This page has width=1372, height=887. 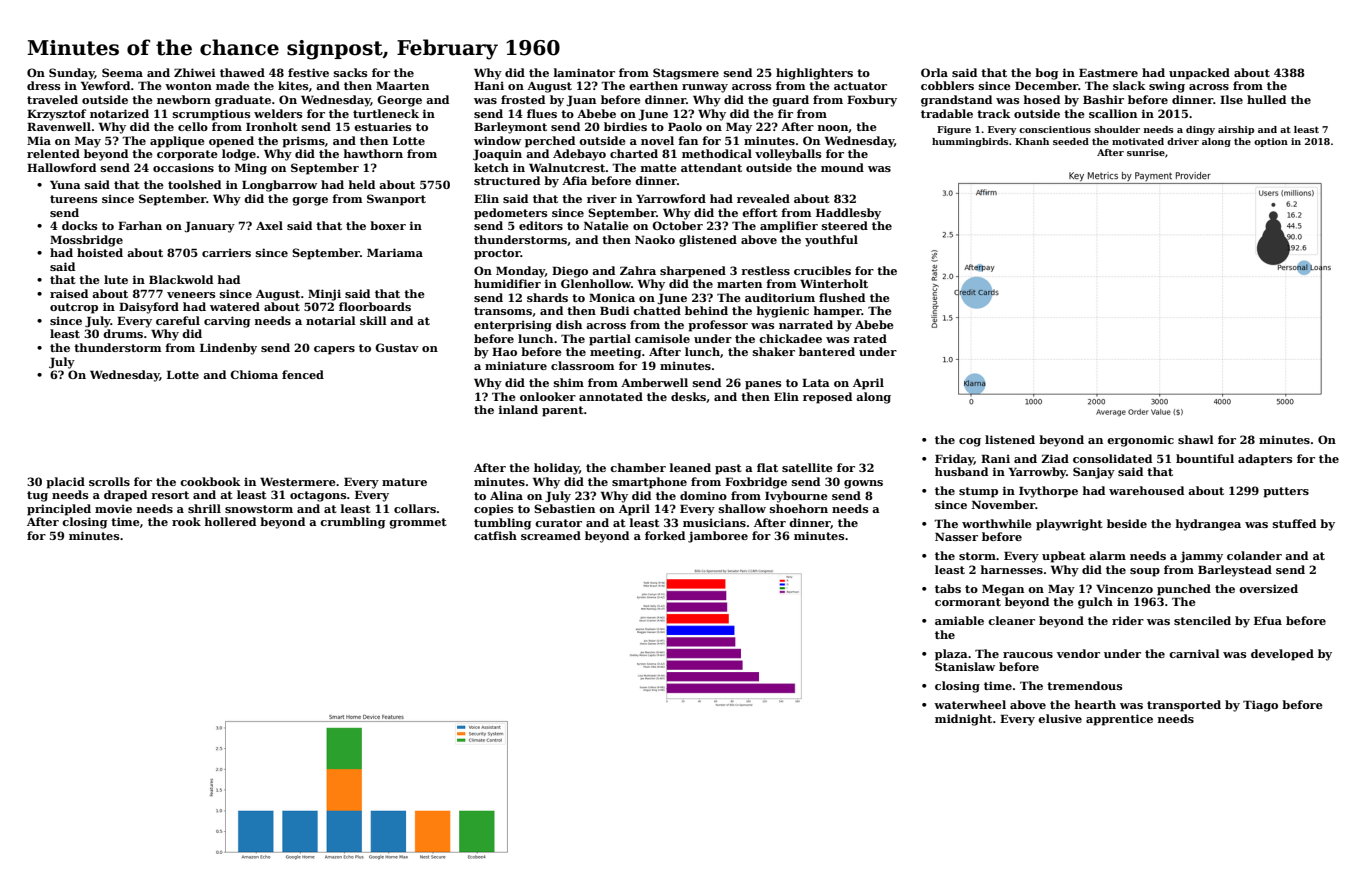 I want to click on Megan, so click(x=1003, y=590).
